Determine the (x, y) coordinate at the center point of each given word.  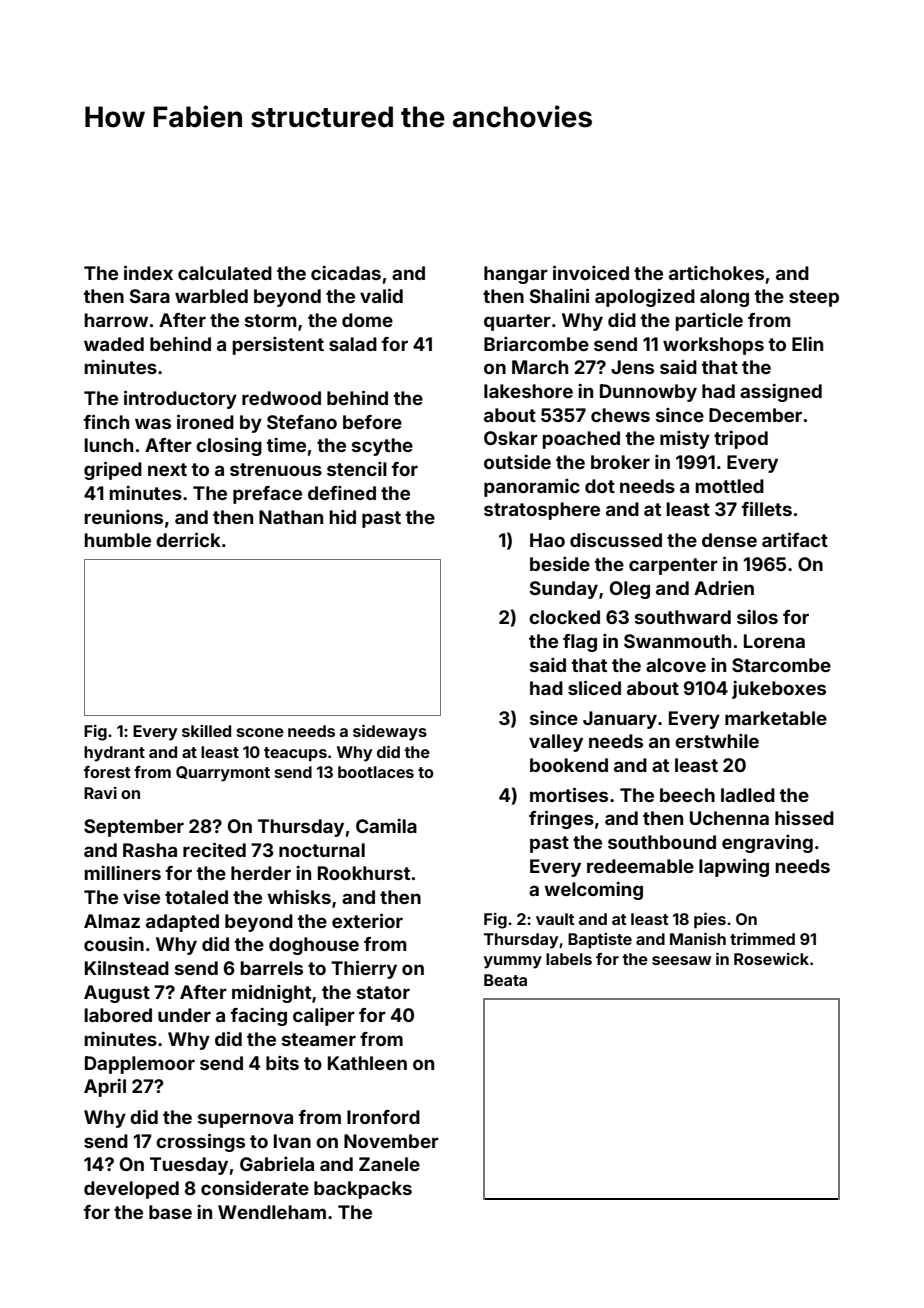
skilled (206, 731)
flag (580, 643)
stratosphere (542, 511)
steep (814, 298)
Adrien (724, 588)
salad (353, 344)
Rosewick (771, 959)
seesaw (682, 960)
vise (141, 897)
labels (569, 959)
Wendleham (272, 1212)
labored (118, 1015)
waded (114, 344)
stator (383, 992)
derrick (188, 539)
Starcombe (781, 665)
